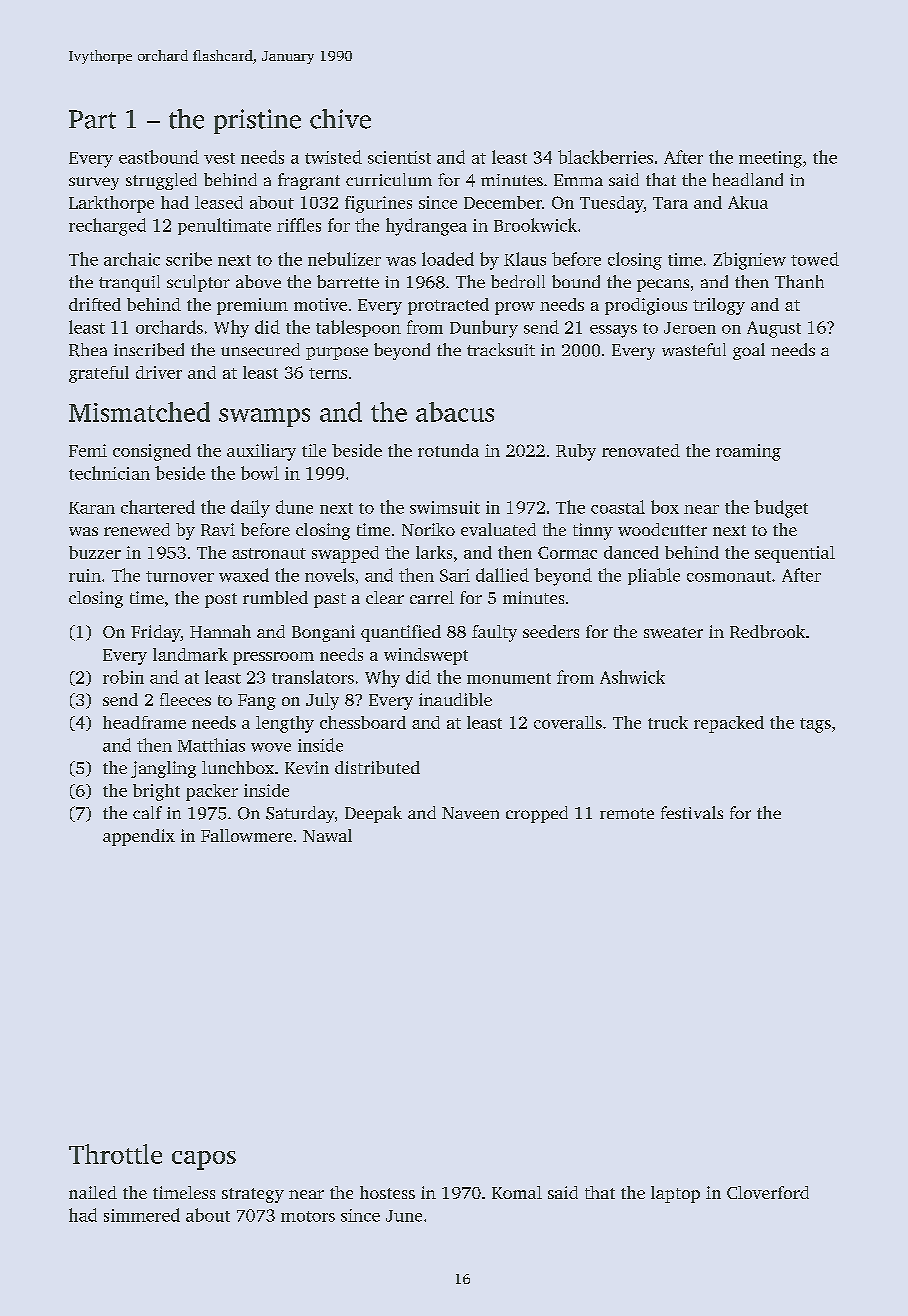 The image size is (908, 1316). I want to click on tile, so click(314, 450).
